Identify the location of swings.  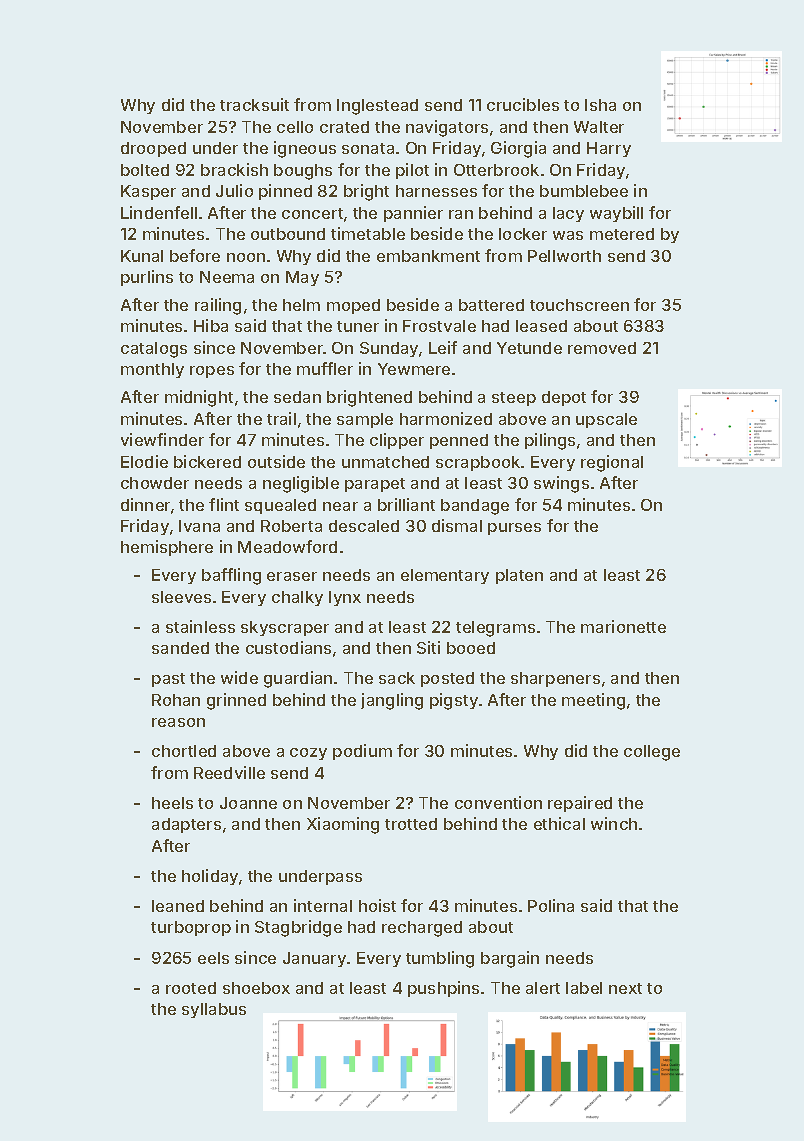
(561, 484).
